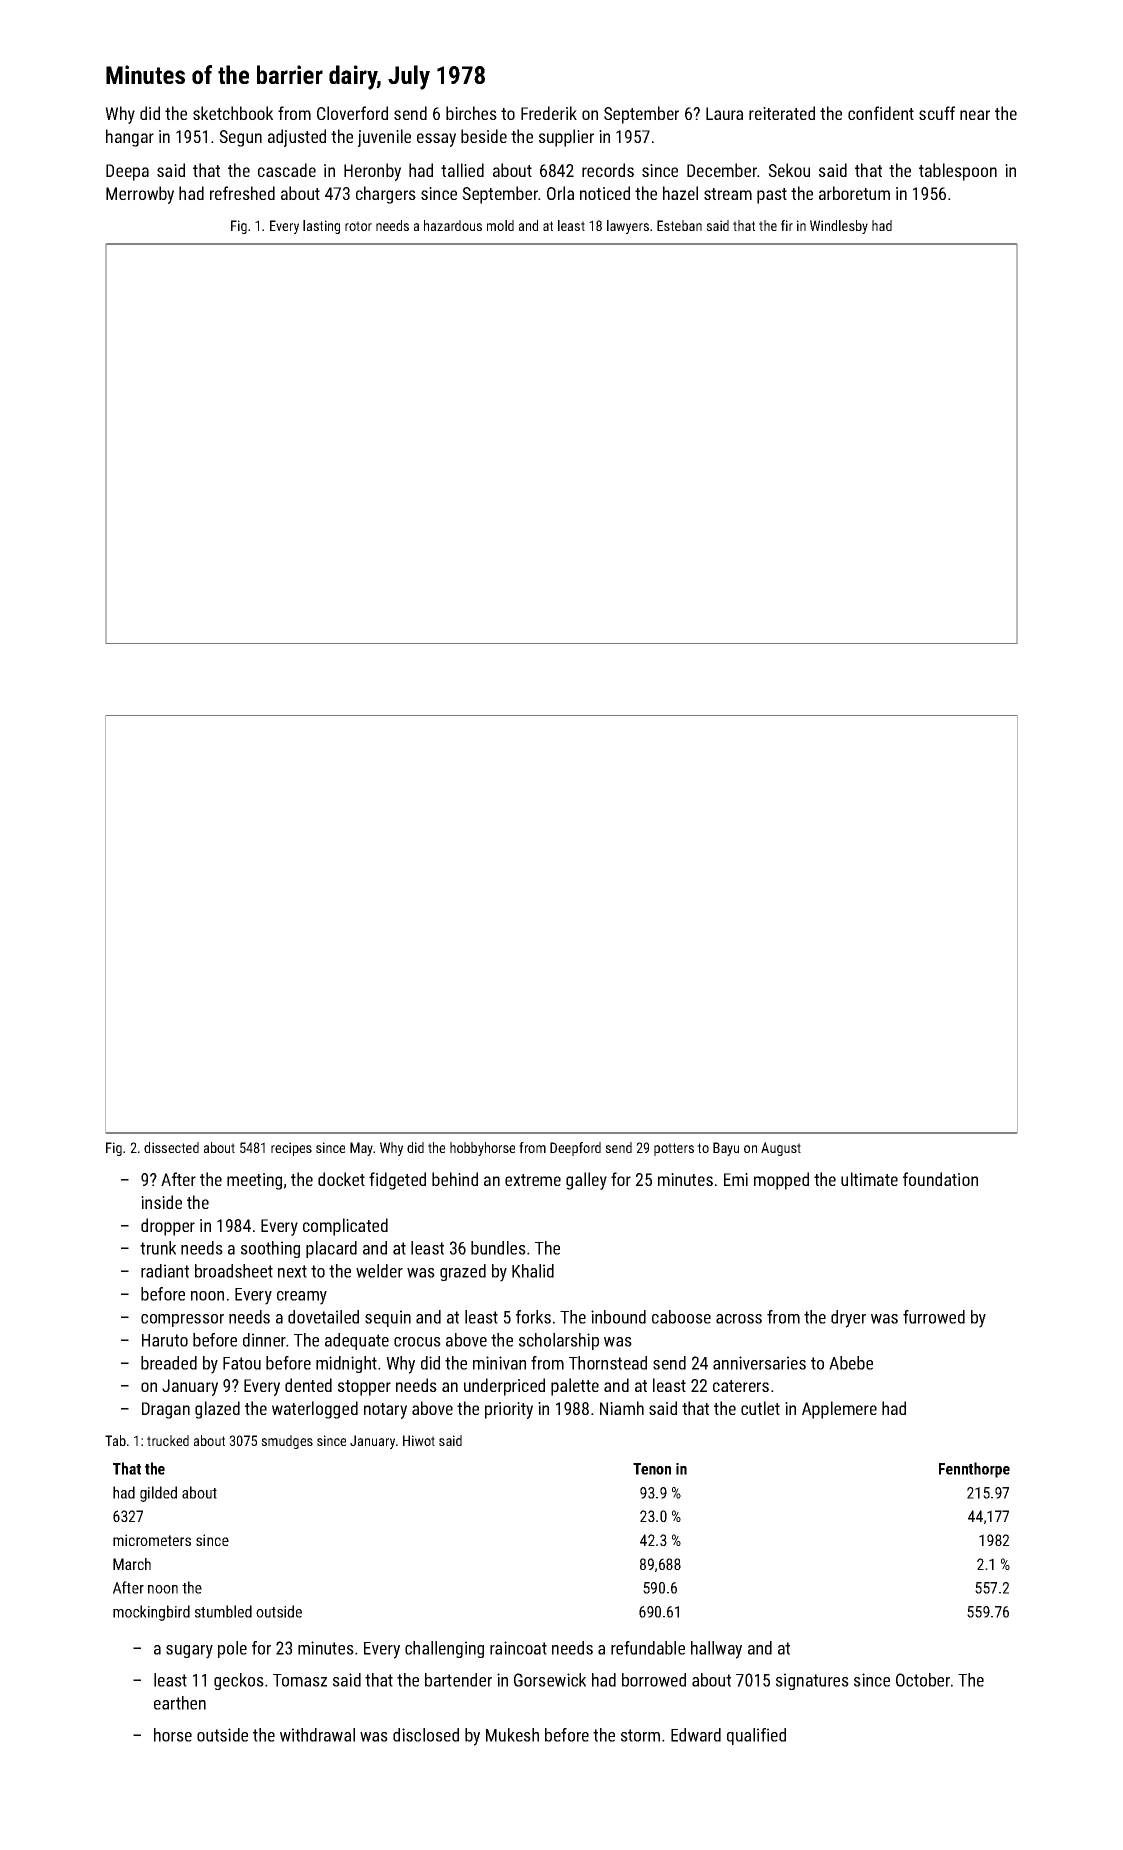  I want to click on tallied, so click(462, 170).
